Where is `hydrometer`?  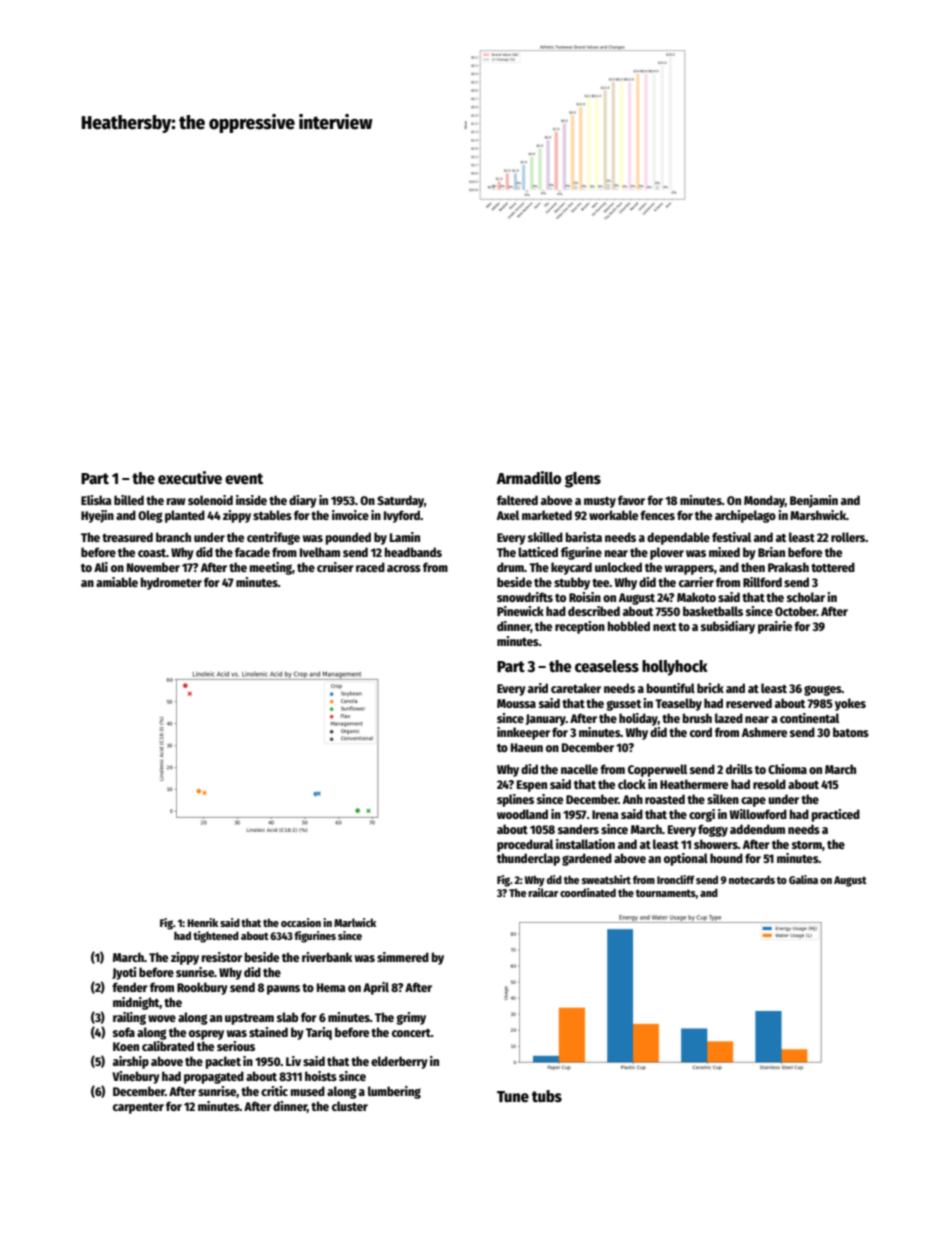
hydrometer is located at coordinates (171, 583).
